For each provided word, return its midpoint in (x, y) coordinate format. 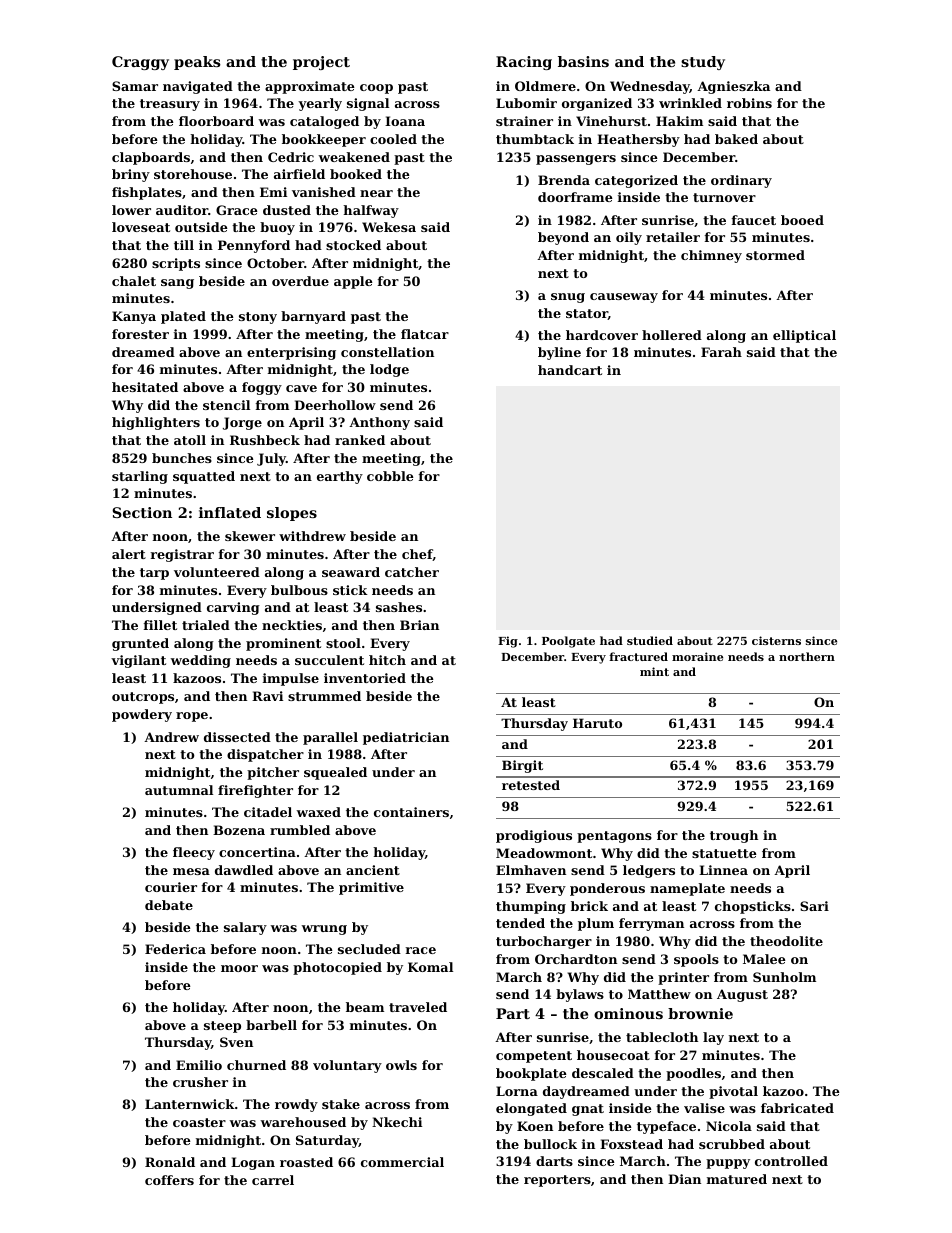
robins (749, 103)
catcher (412, 572)
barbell (271, 1025)
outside (201, 227)
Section (142, 512)
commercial (402, 1162)
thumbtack (535, 139)
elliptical (804, 336)
